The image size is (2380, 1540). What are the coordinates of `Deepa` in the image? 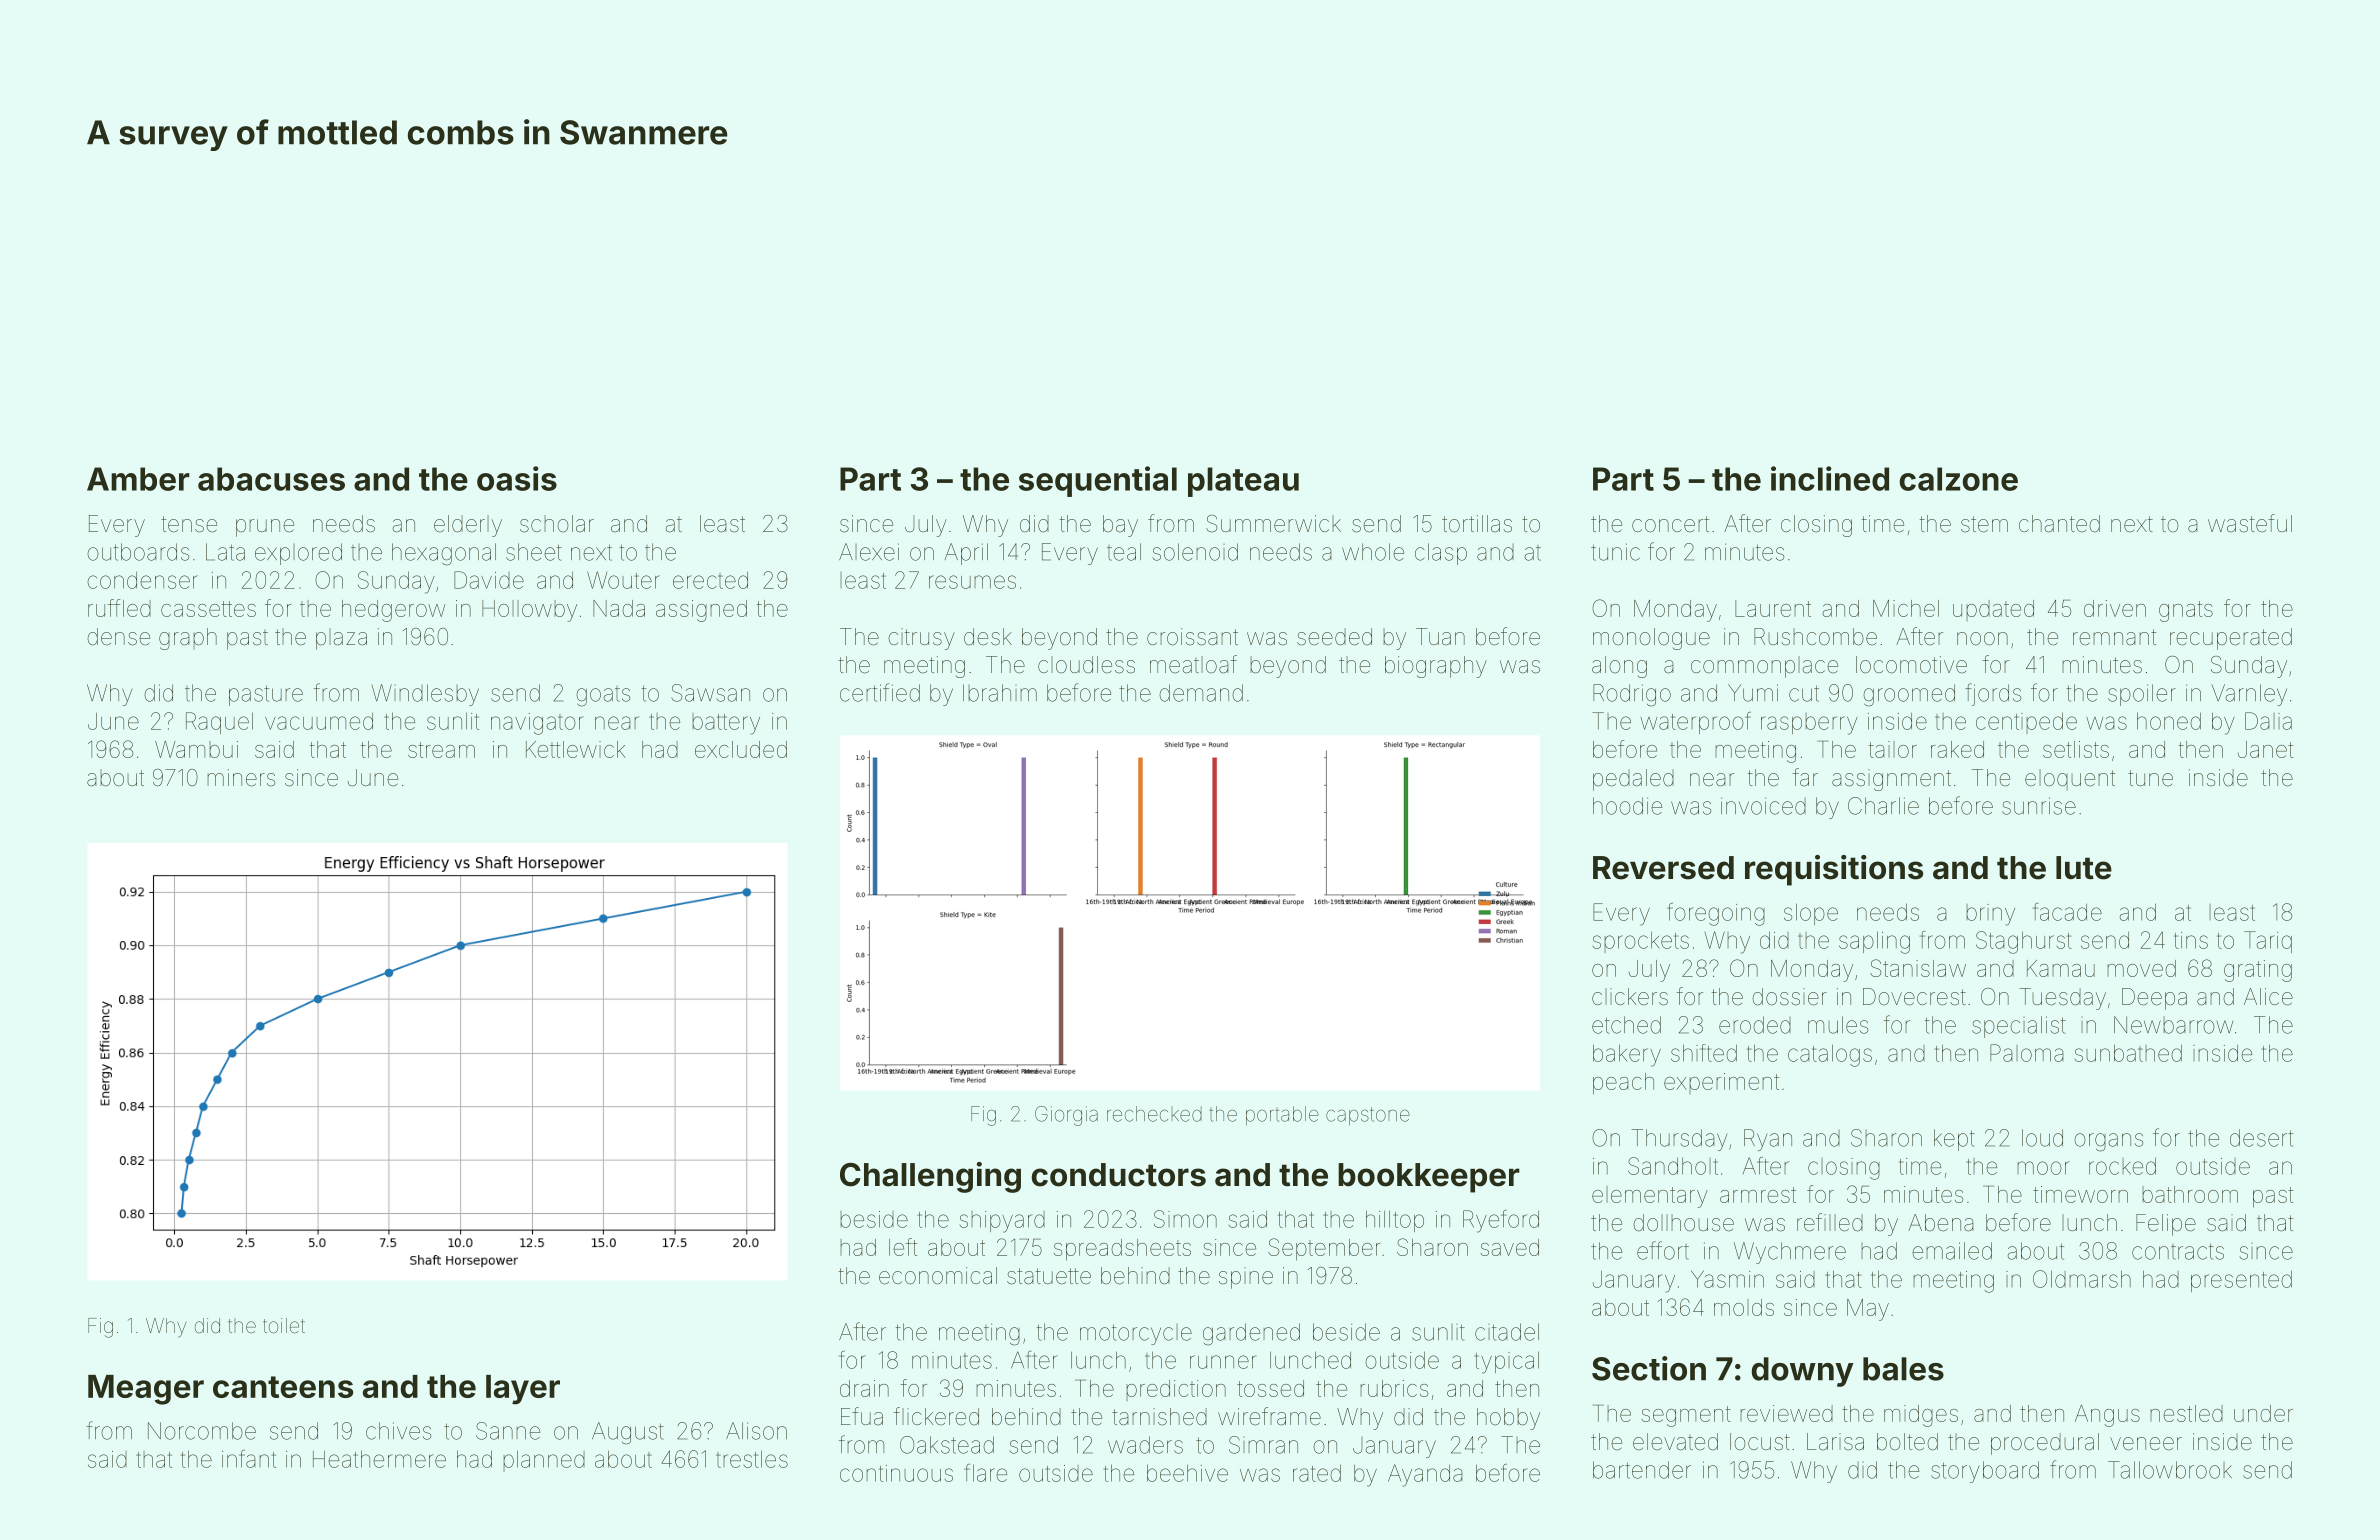 It's located at (2154, 999).
